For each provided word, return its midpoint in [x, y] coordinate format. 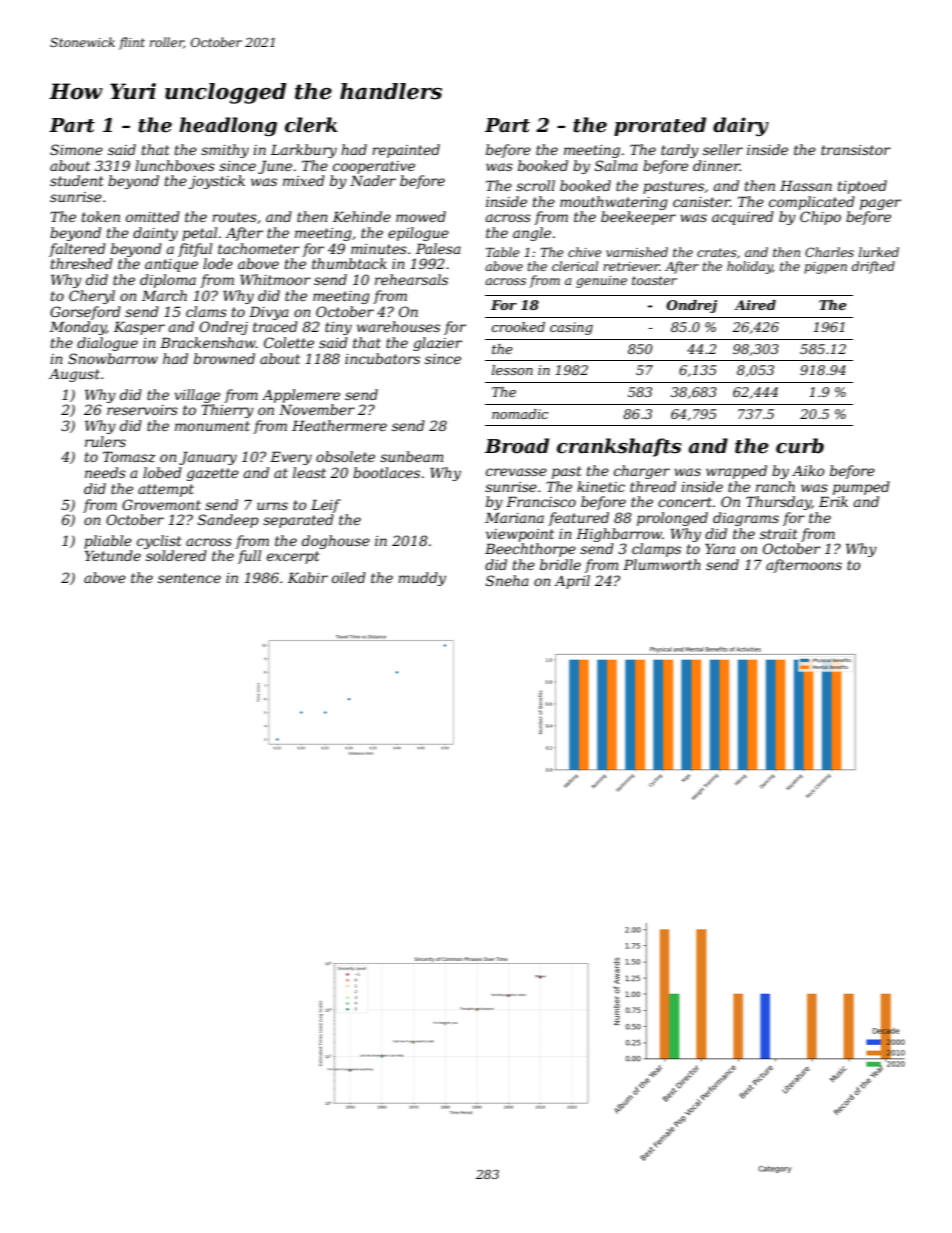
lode [218, 263]
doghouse [336, 542]
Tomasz [129, 457]
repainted [406, 151]
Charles [829, 252]
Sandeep [228, 521]
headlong [228, 126]
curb [800, 446]
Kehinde [362, 216]
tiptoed [862, 187]
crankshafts [619, 447]
